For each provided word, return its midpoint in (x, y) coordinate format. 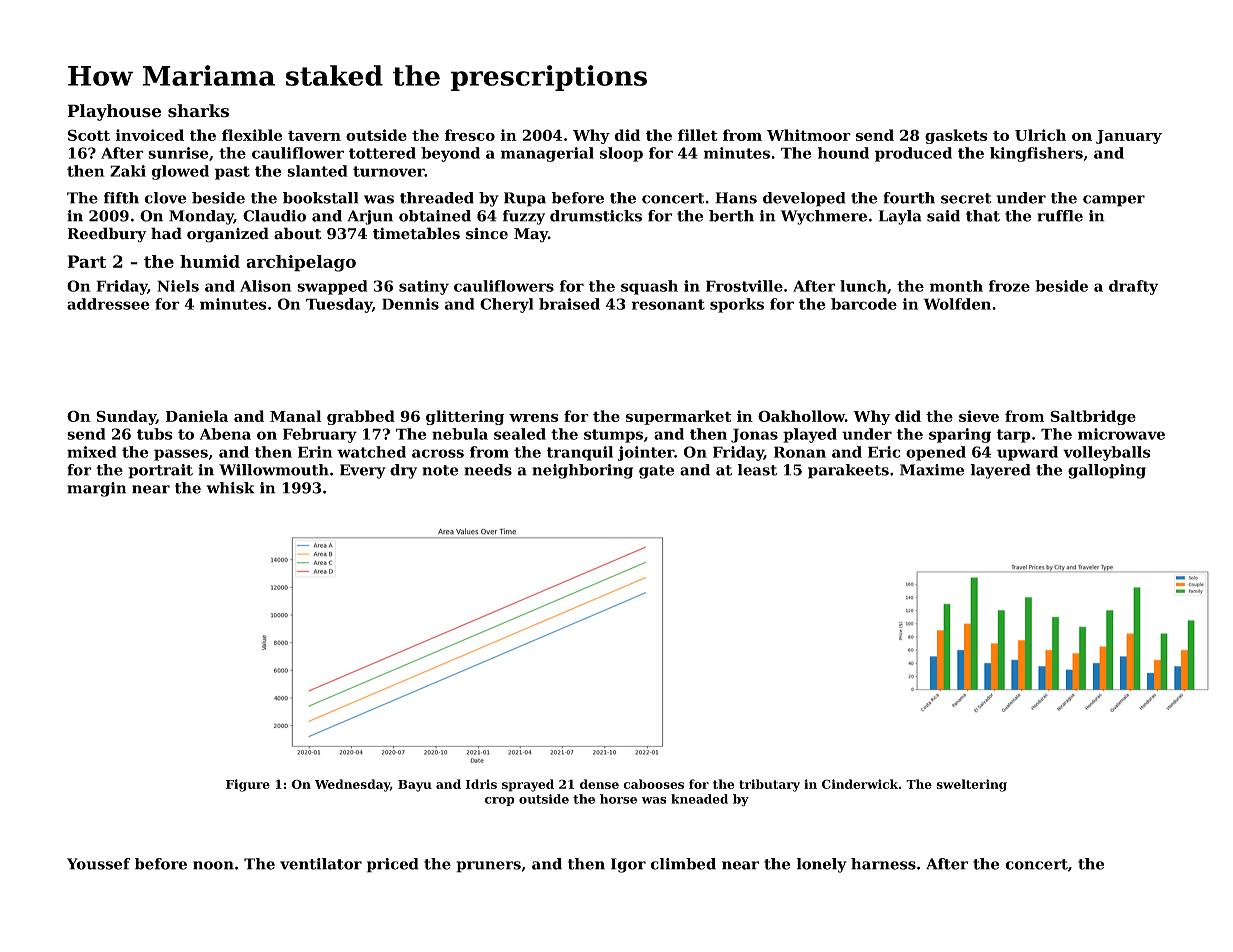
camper (1114, 201)
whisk (230, 488)
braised (569, 304)
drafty (1133, 287)
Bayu (415, 786)
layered (1000, 471)
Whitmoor (809, 135)
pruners (488, 867)
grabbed (361, 417)
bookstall (321, 198)
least (757, 470)
